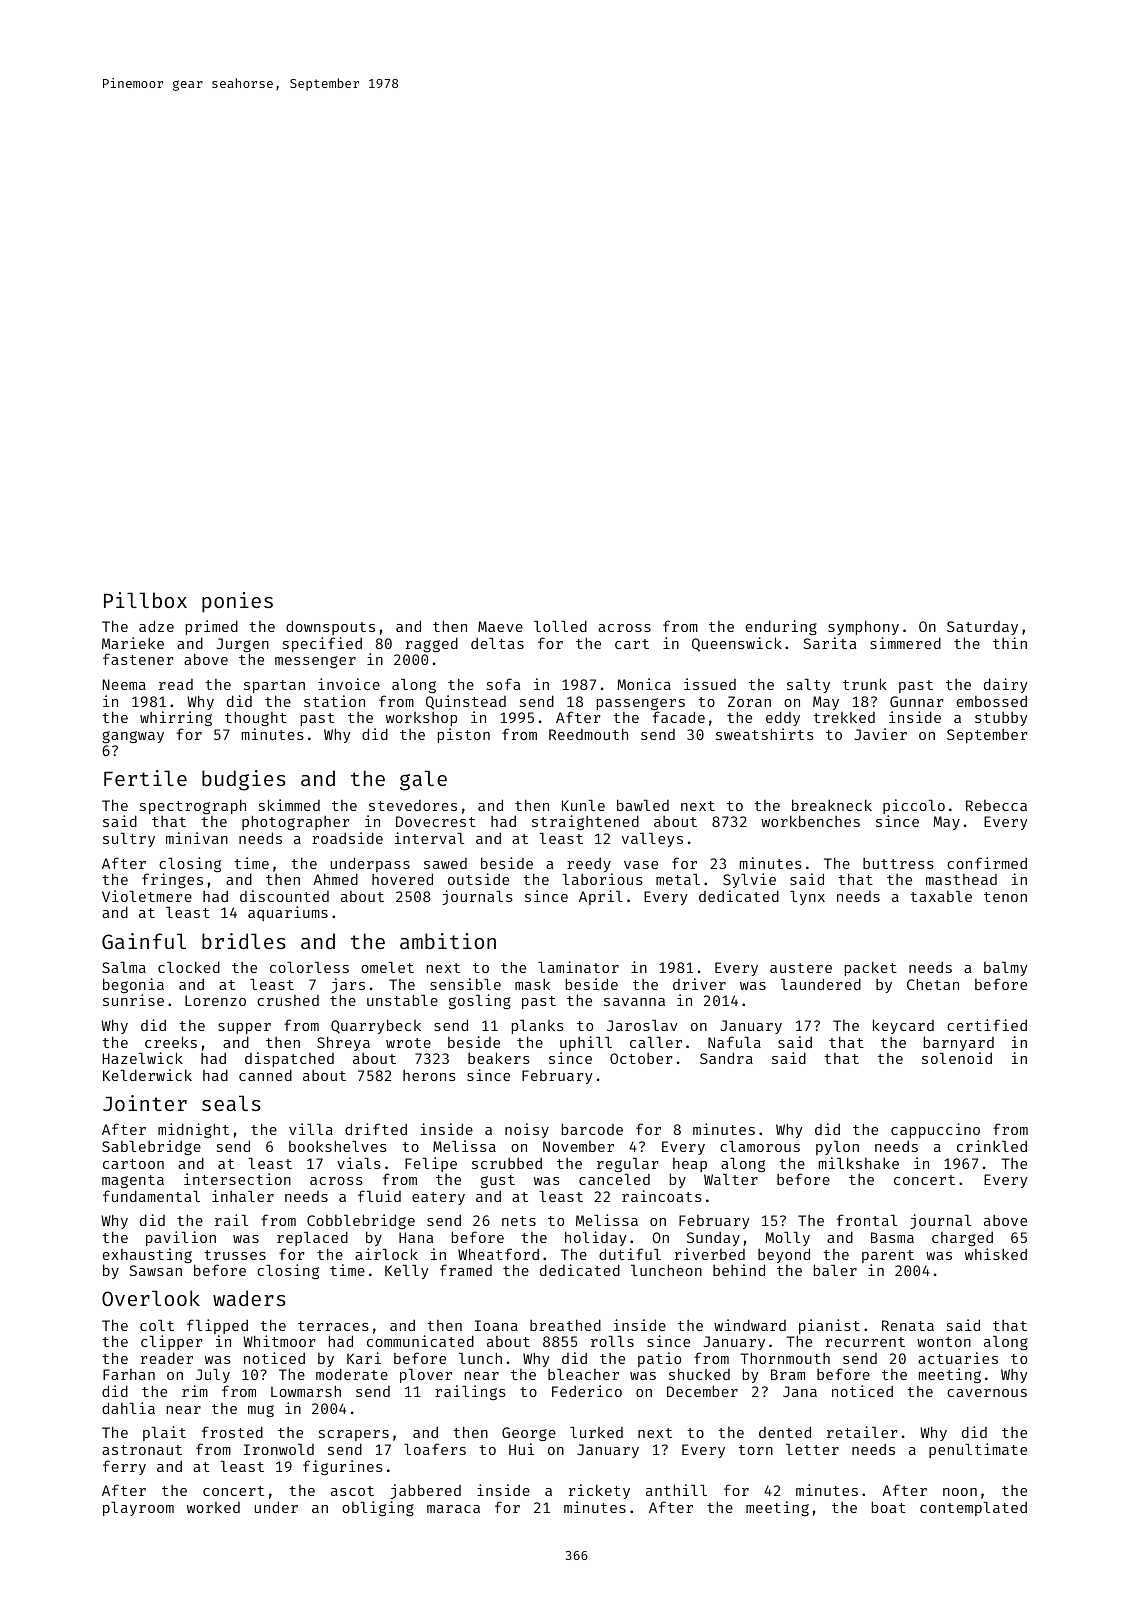 This document has width=1130, height=1598. Describe the element at coordinates (500, 626) in the document. I see `Maeve` at that location.
